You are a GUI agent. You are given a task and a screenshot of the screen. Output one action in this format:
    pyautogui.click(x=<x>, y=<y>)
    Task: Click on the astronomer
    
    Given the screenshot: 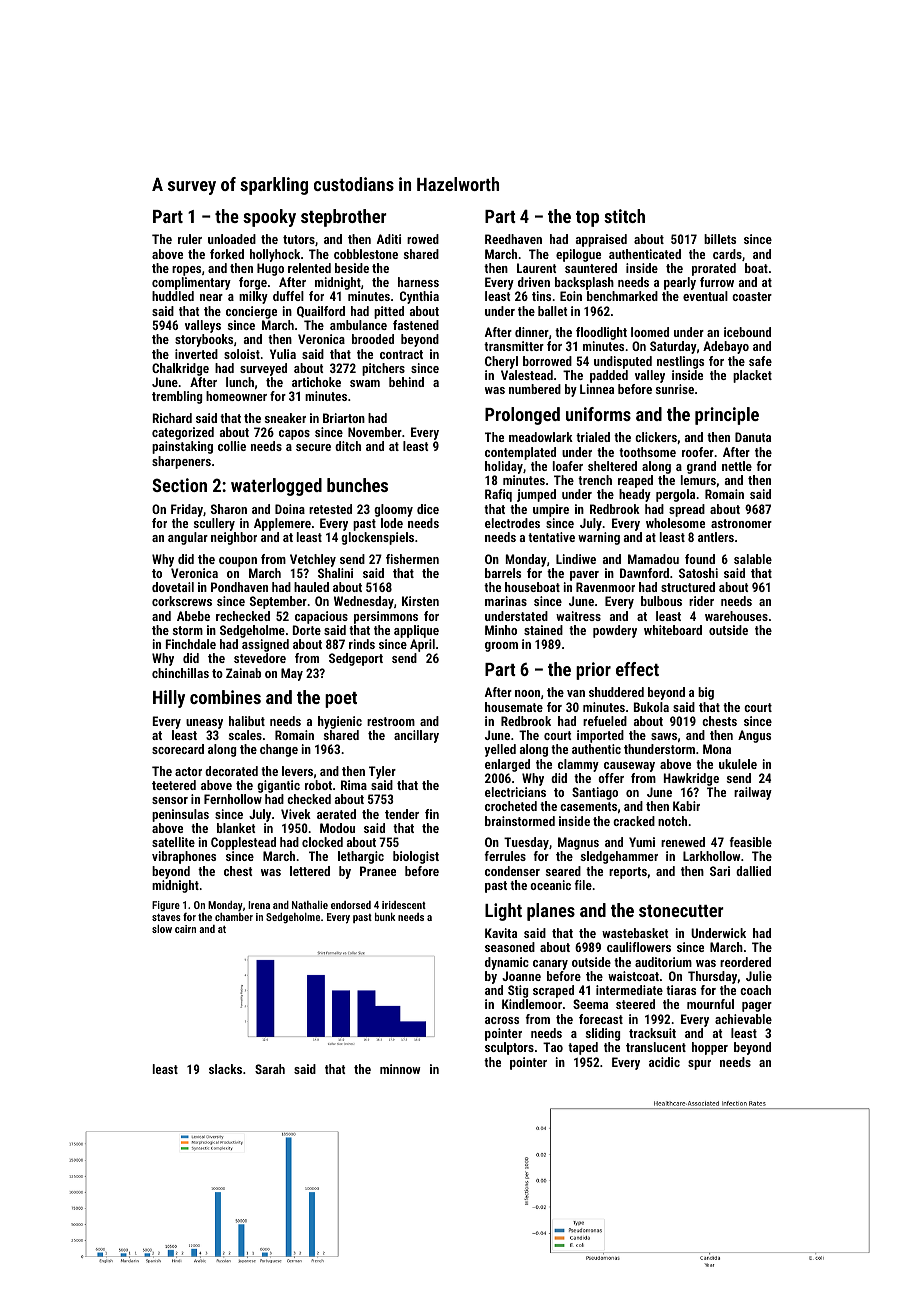 What is the action you would take?
    pyautogui.click(x=741, y=523)
